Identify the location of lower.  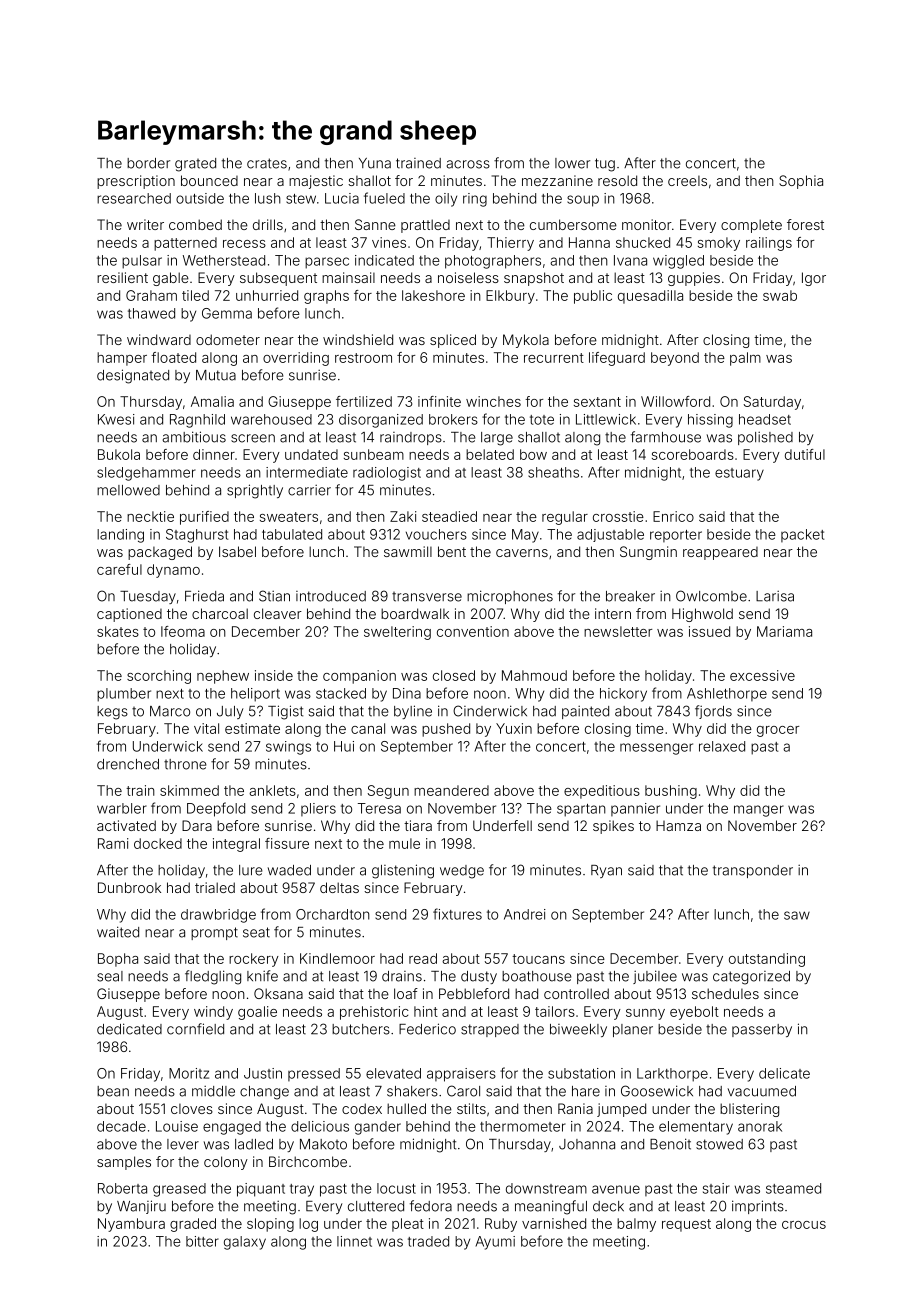
(572, 163).
